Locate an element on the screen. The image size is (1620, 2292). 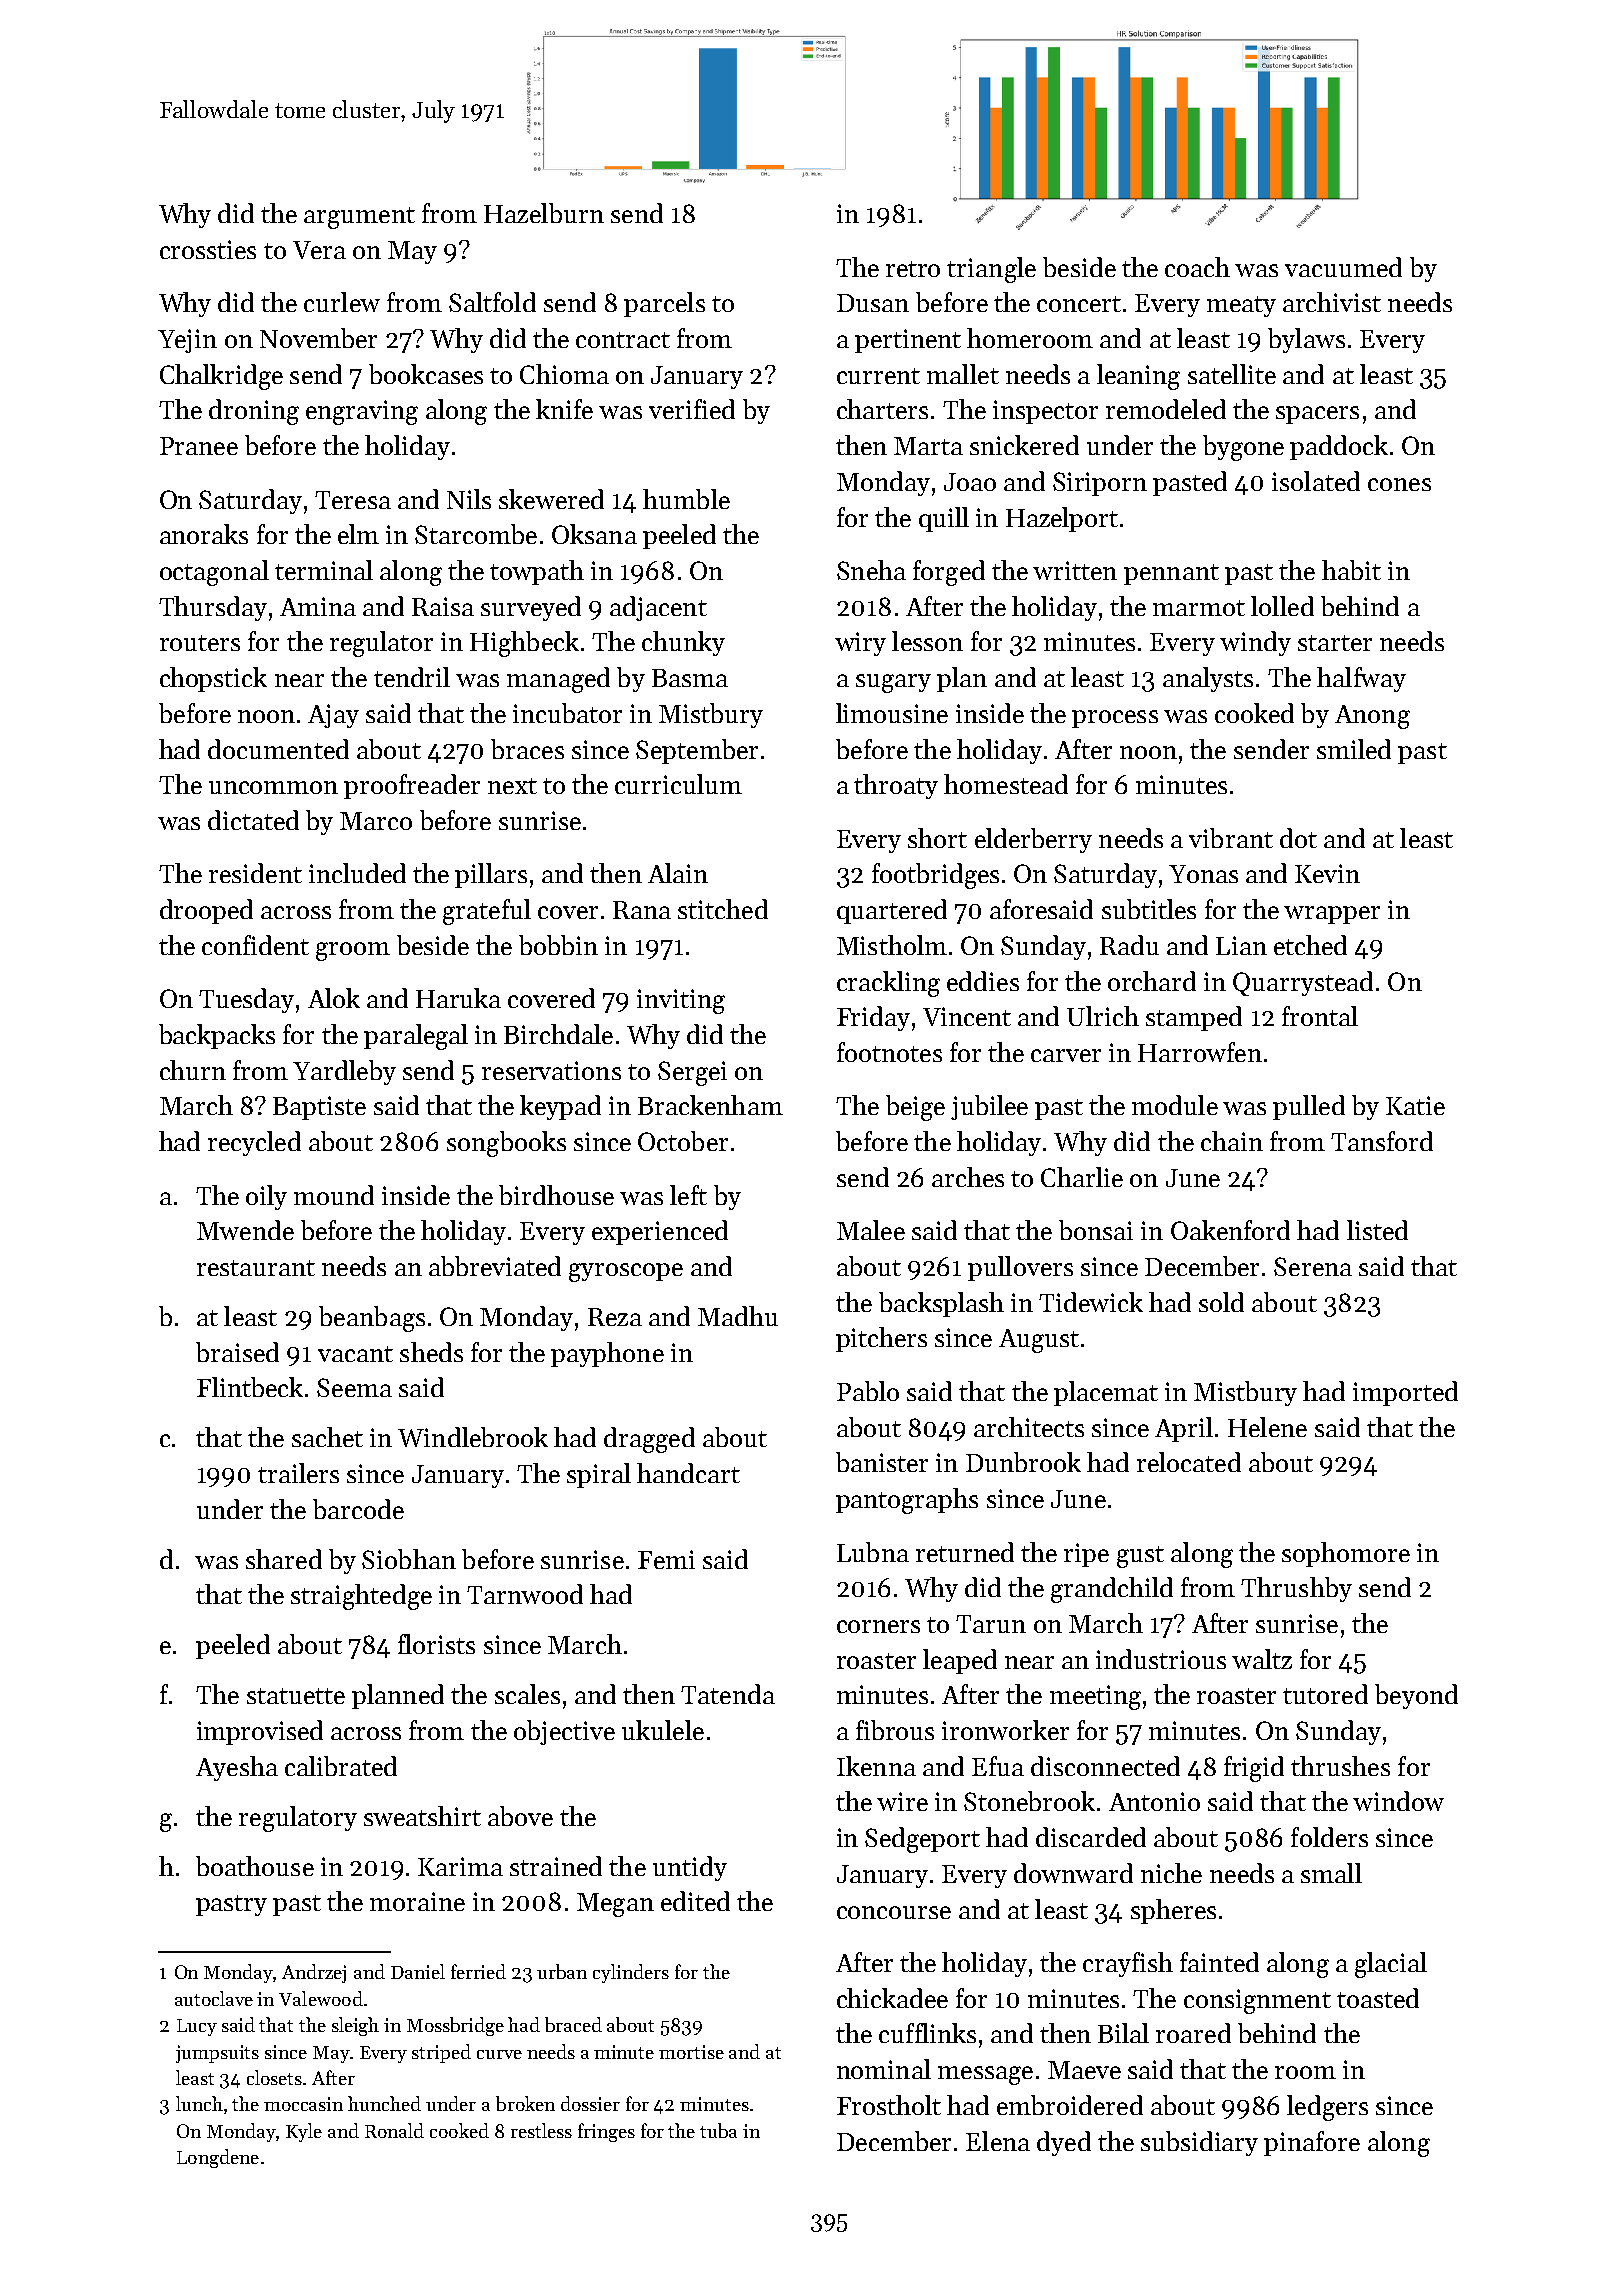
subsidiary is located at coordinates (1199, 2143).
